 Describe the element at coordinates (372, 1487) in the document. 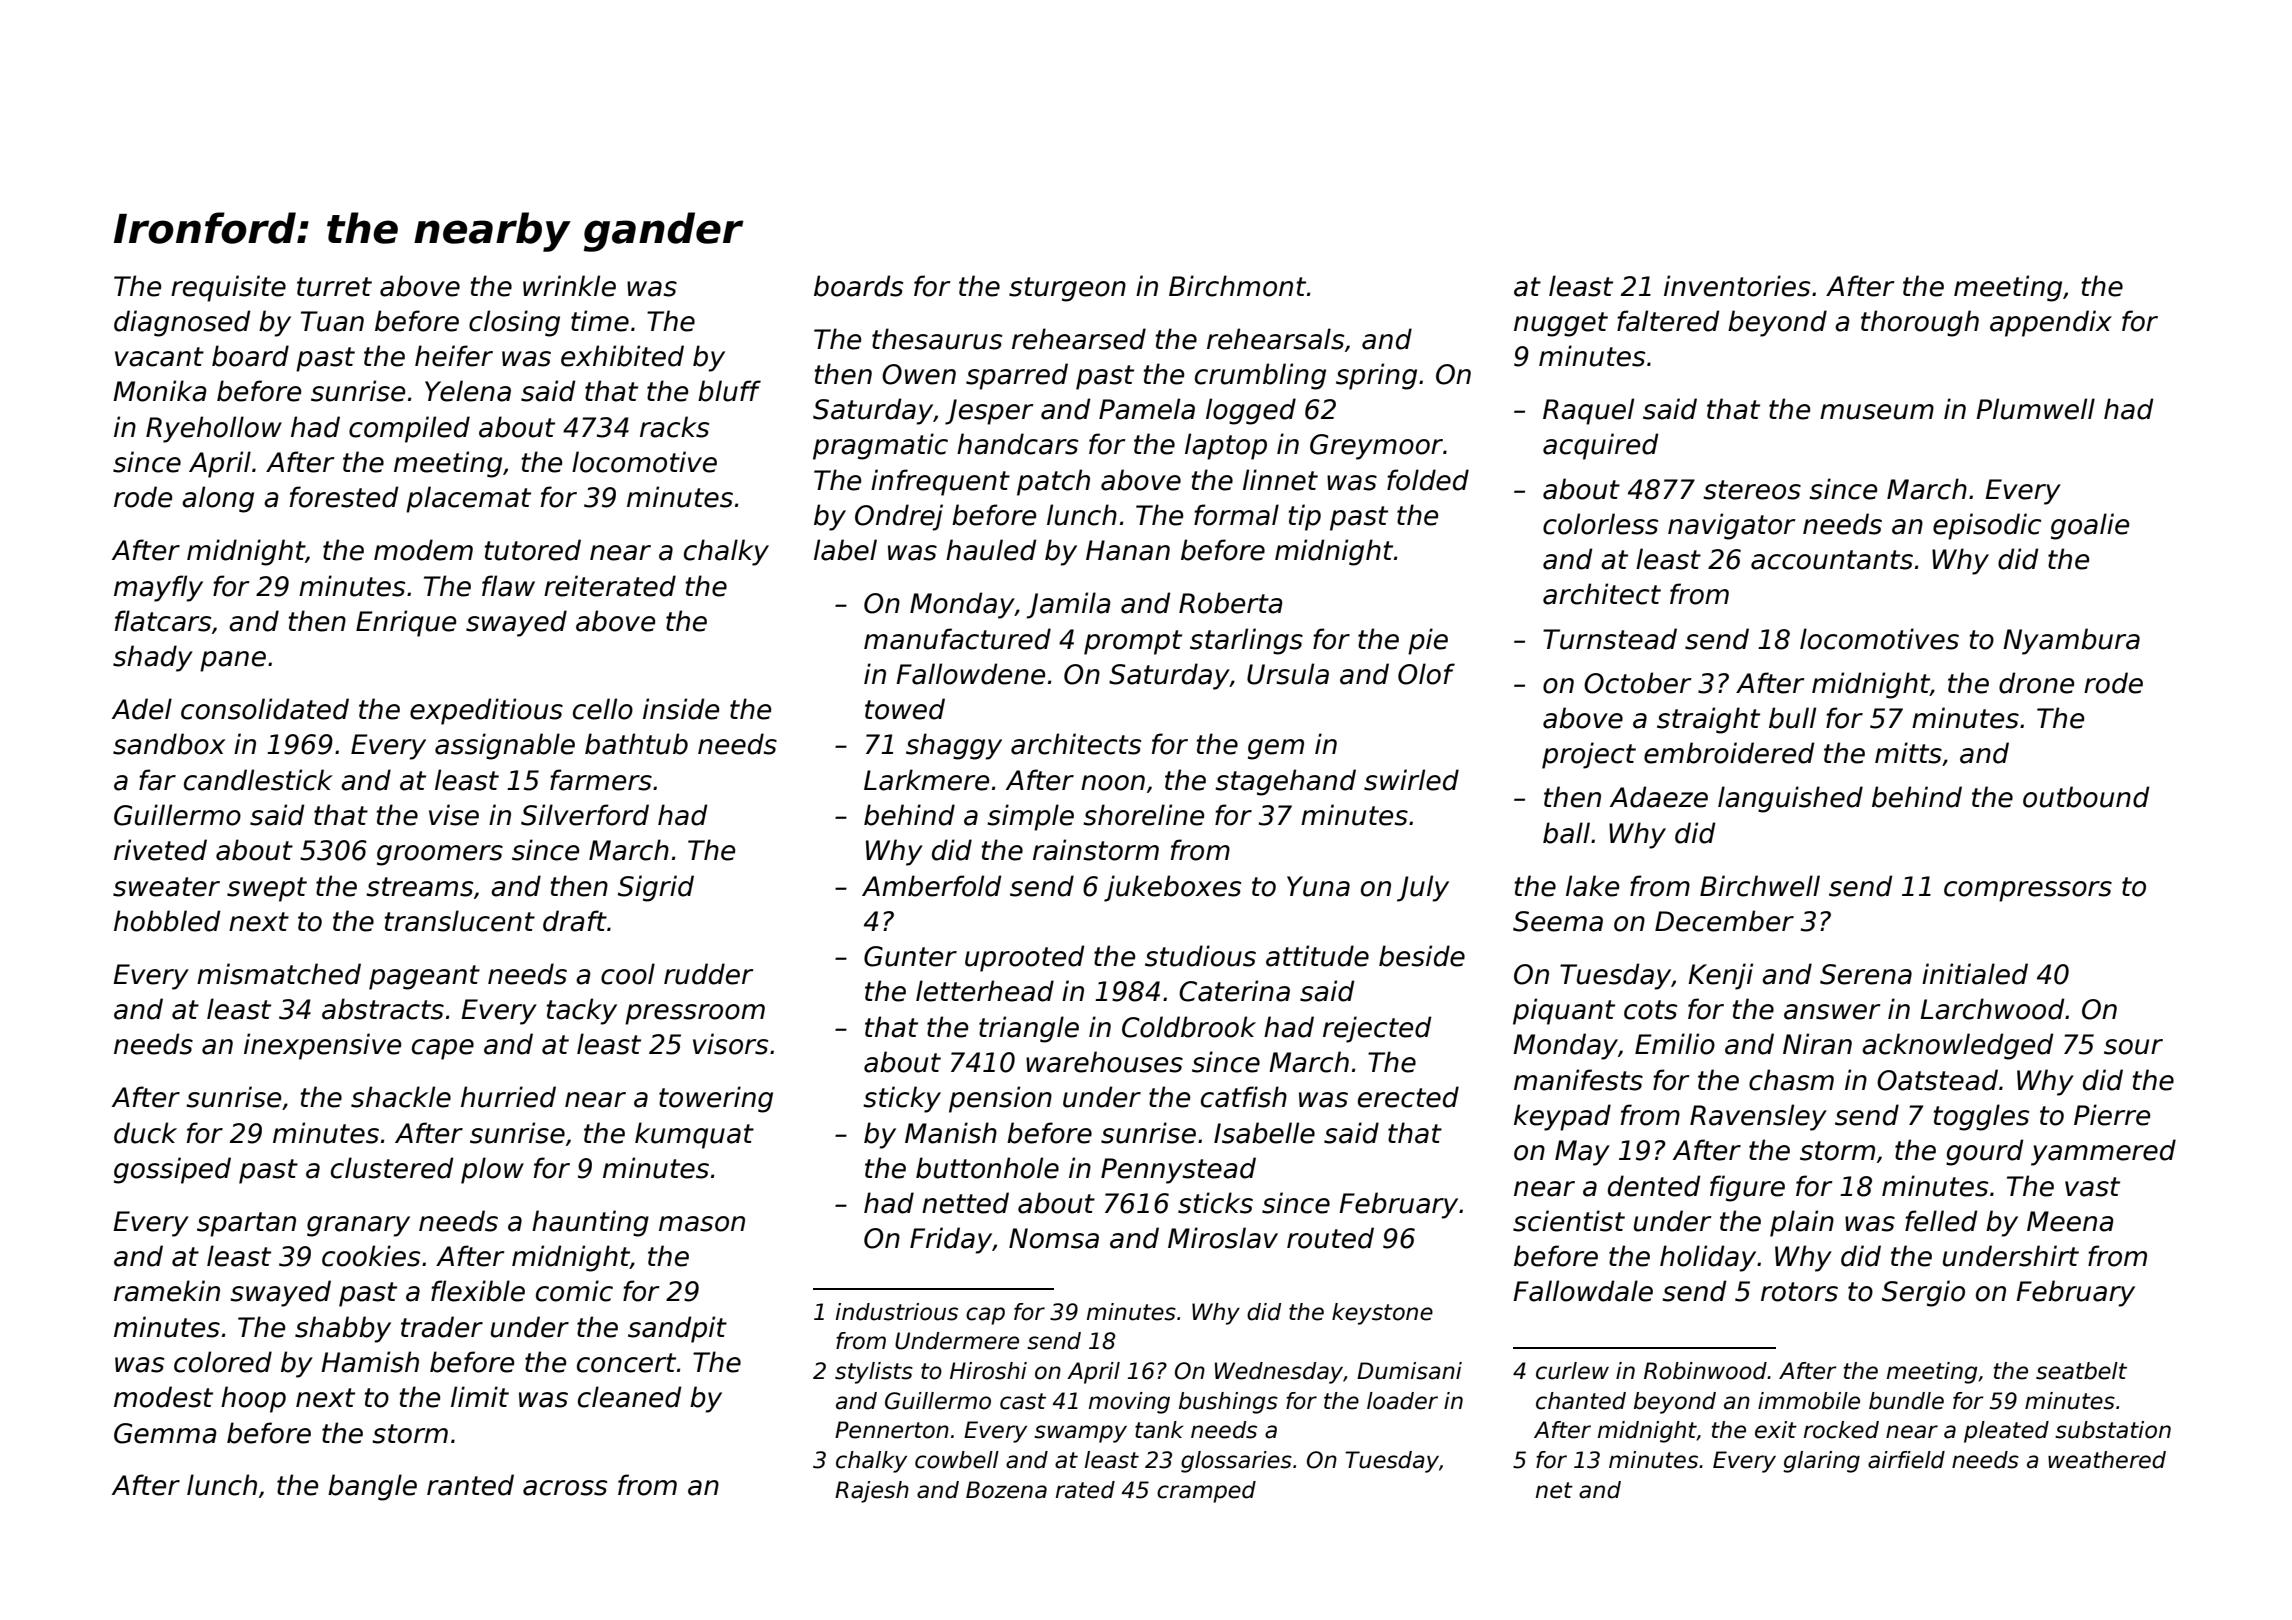

I see `bangle` at that location.
